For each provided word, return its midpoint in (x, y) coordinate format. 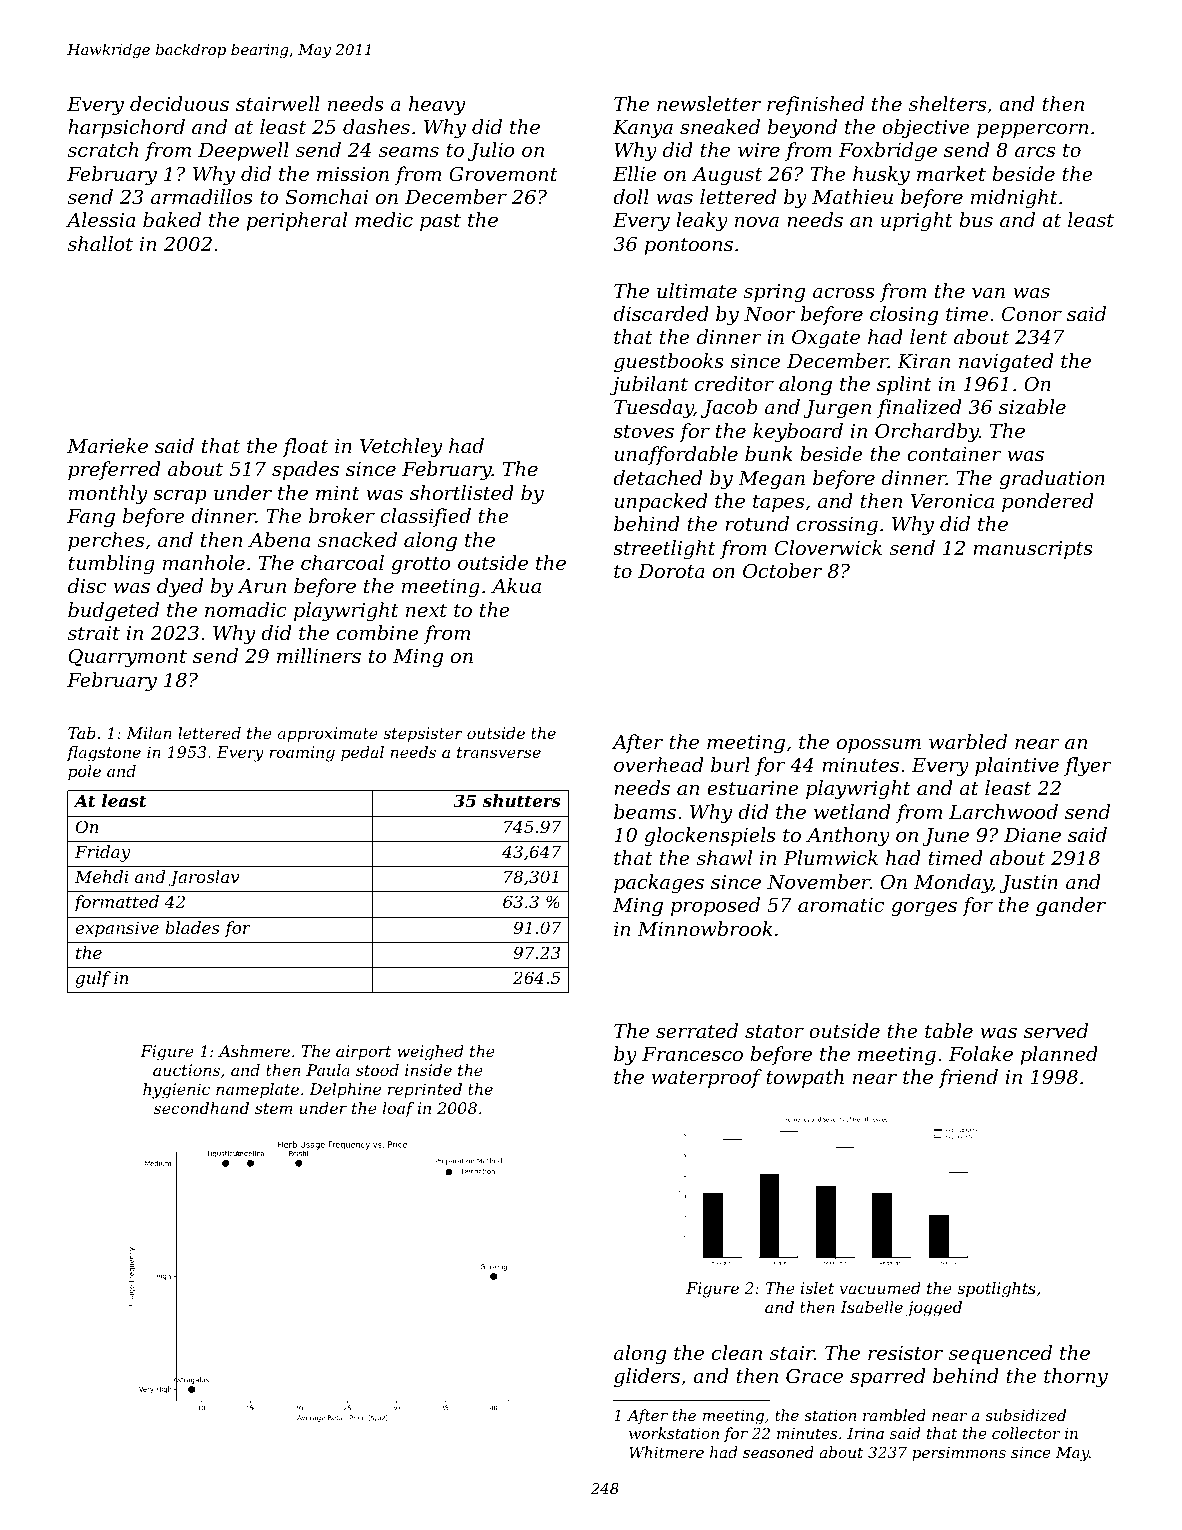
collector (1026, 1433)
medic (384, 219)
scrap (180, 496)
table (949, 1030)
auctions (186, 1070)
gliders (647, 1378)
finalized (919, 408)
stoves (643, 431)
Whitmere (666, 1452)
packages (659, 884)
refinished (815, 105)
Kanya (643, 129)
